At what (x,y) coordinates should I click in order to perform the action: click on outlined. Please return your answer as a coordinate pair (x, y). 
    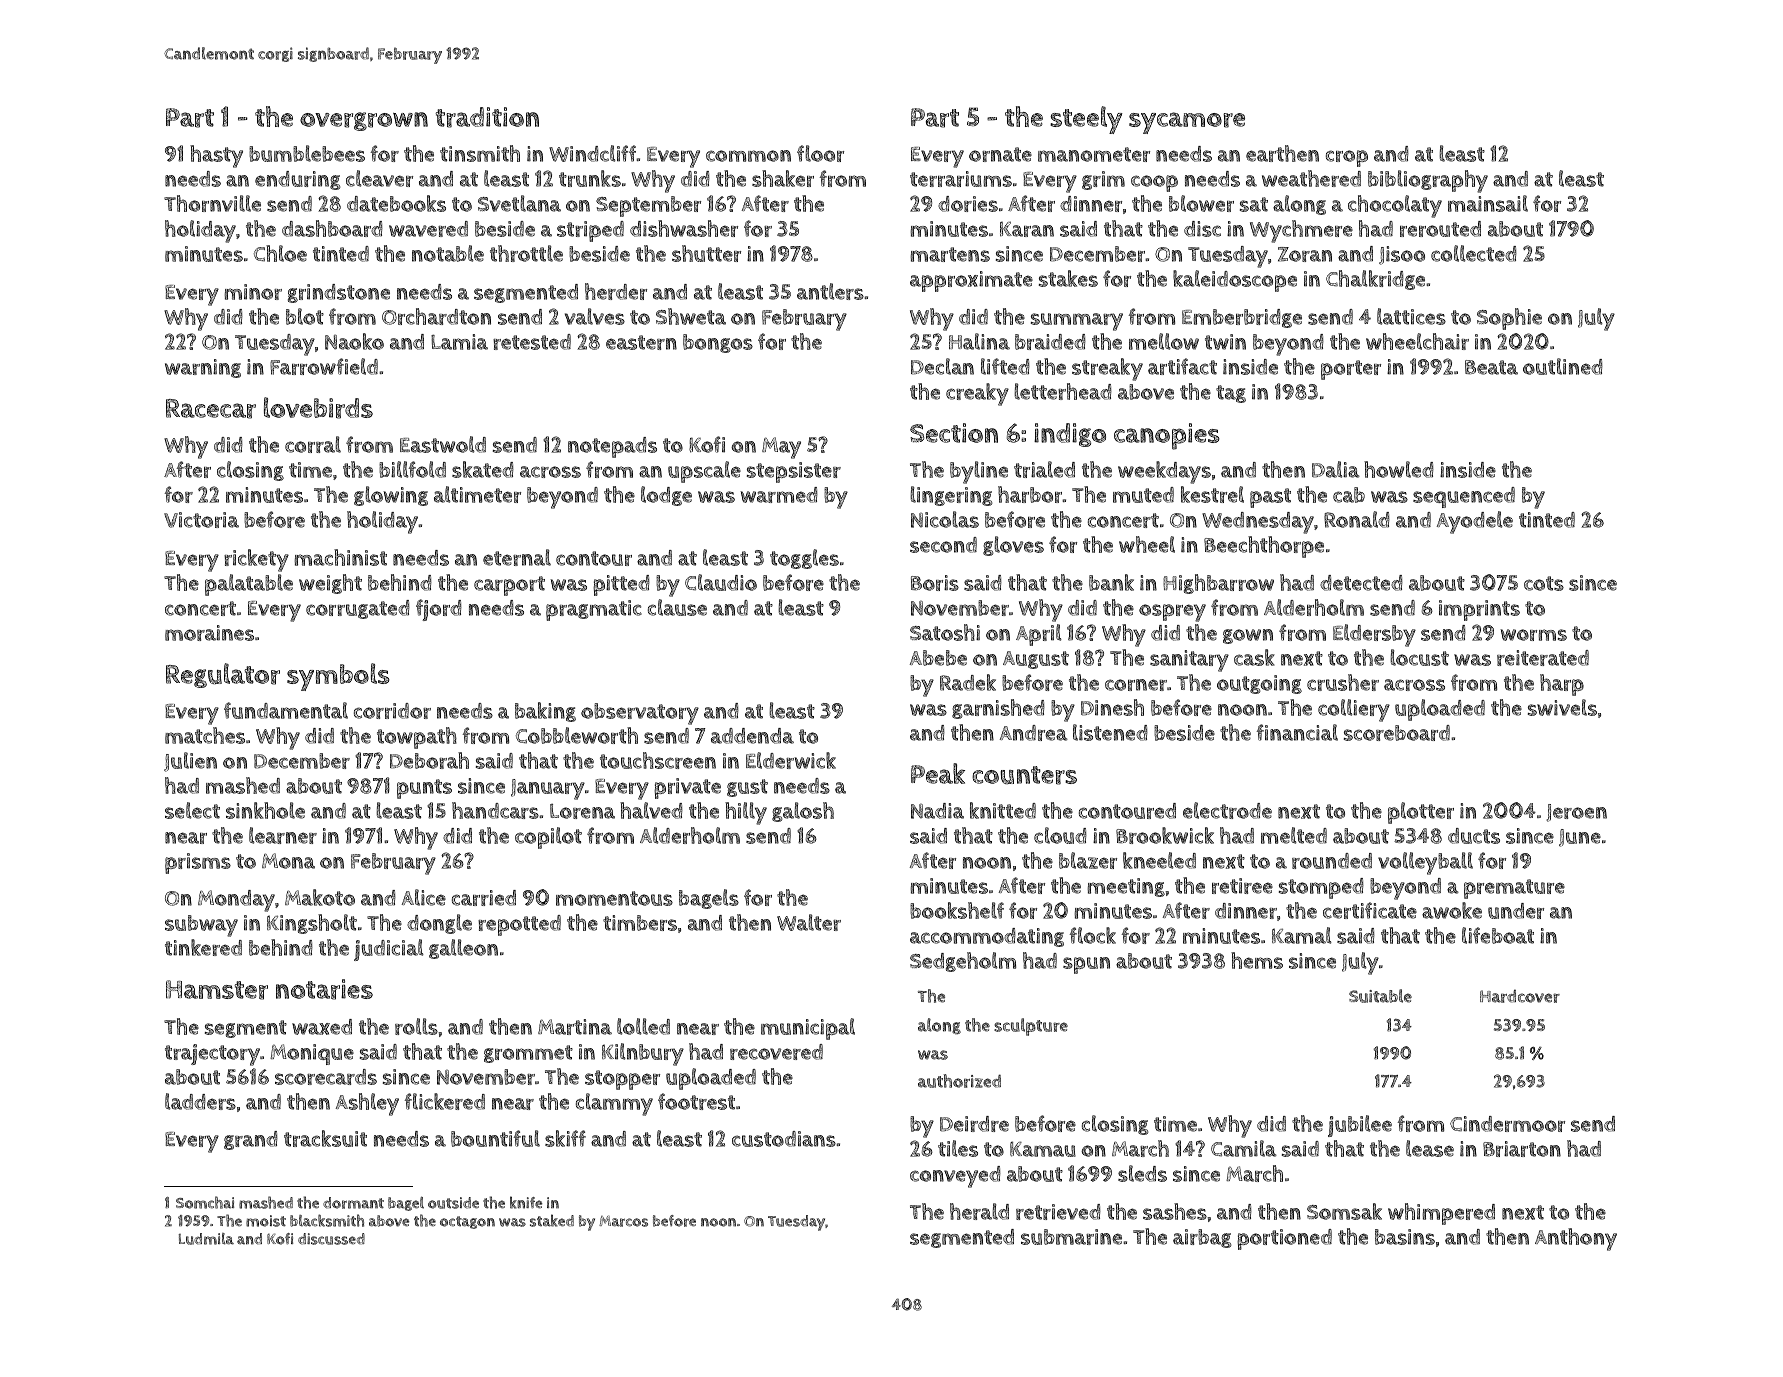
    Looking at the image, I should click on (1563, 366).
